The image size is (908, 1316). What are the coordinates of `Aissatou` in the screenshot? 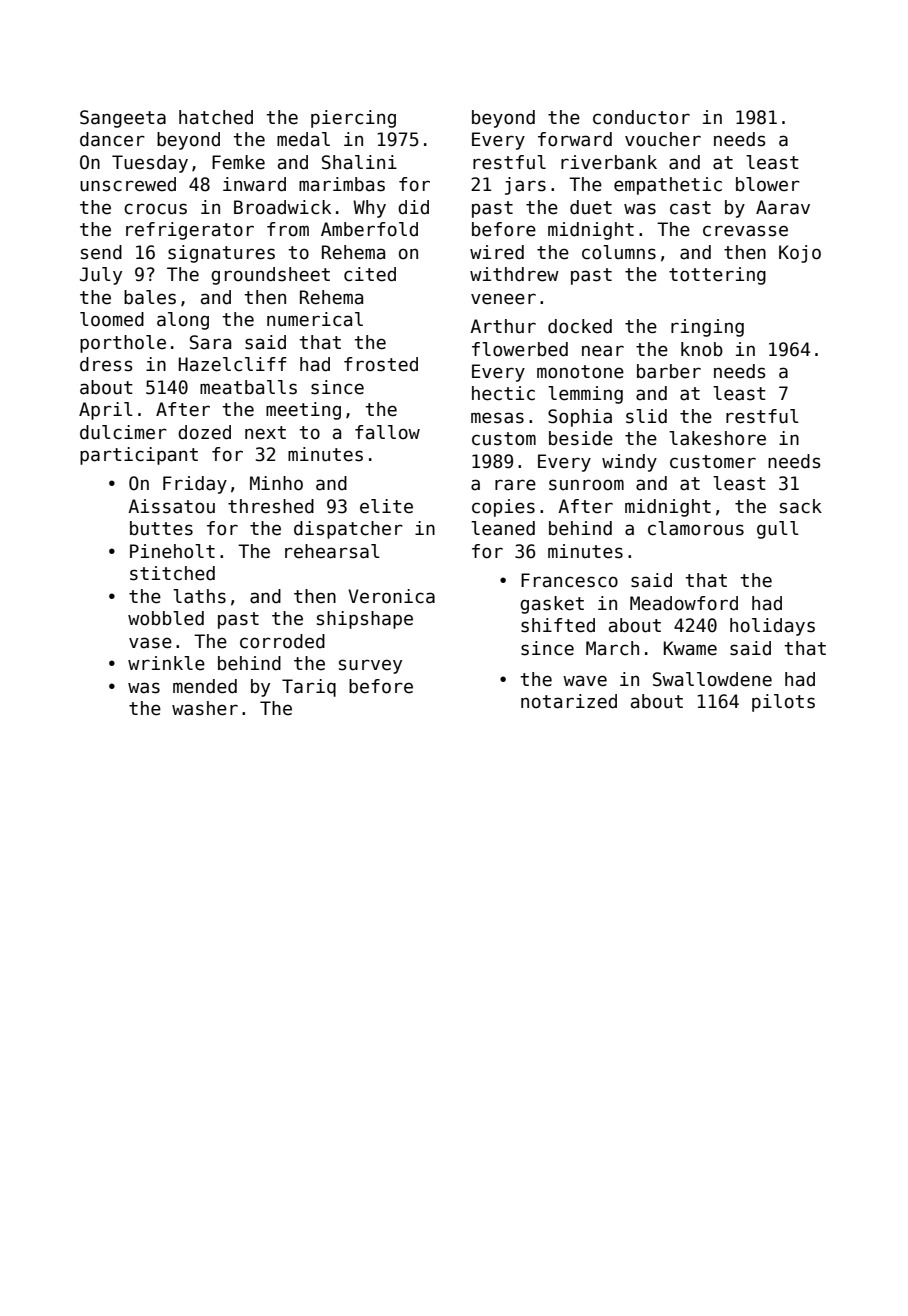 It's located at (171, 506).
